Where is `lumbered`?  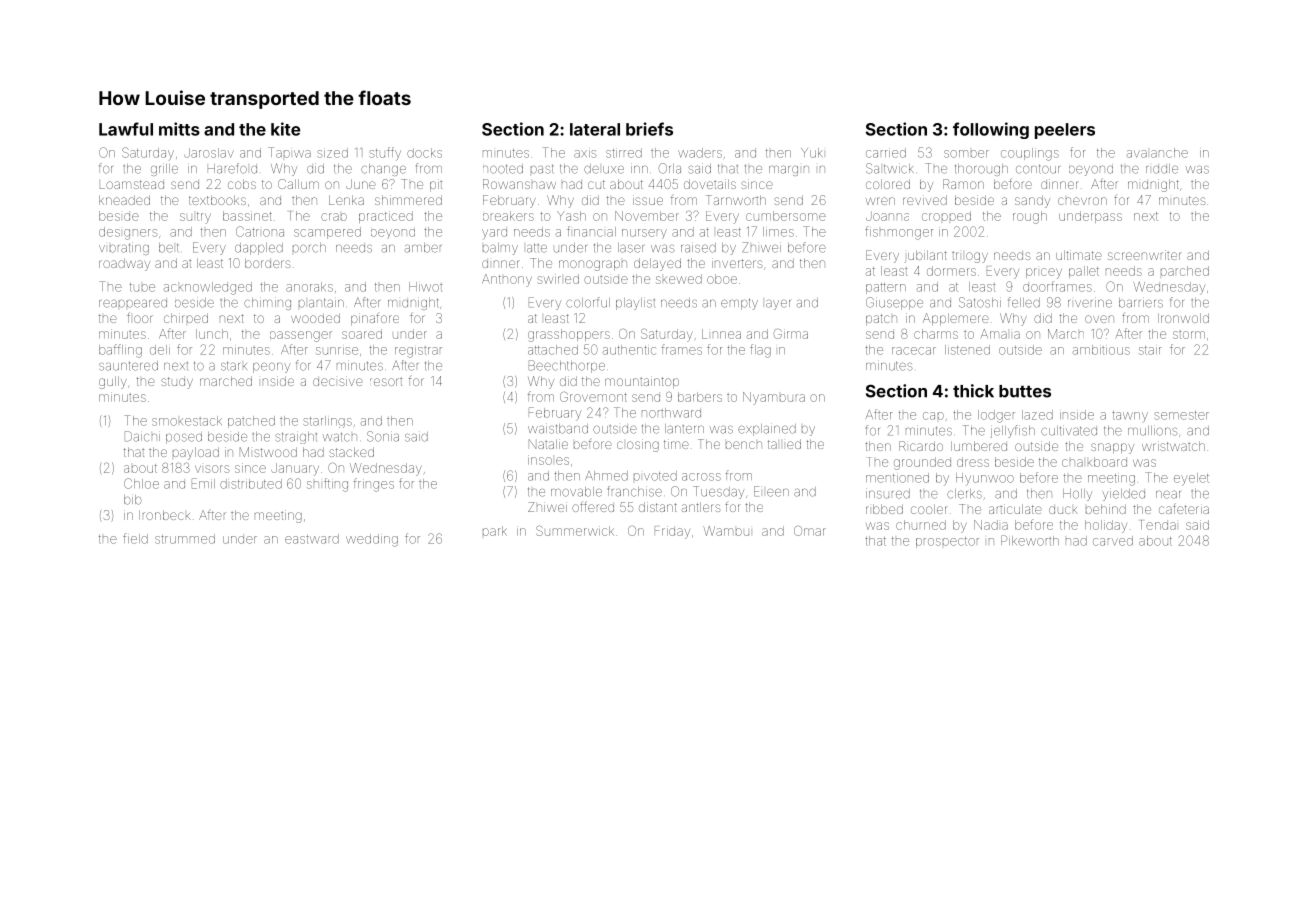 lumbered is located at coordinates (979, 446).
